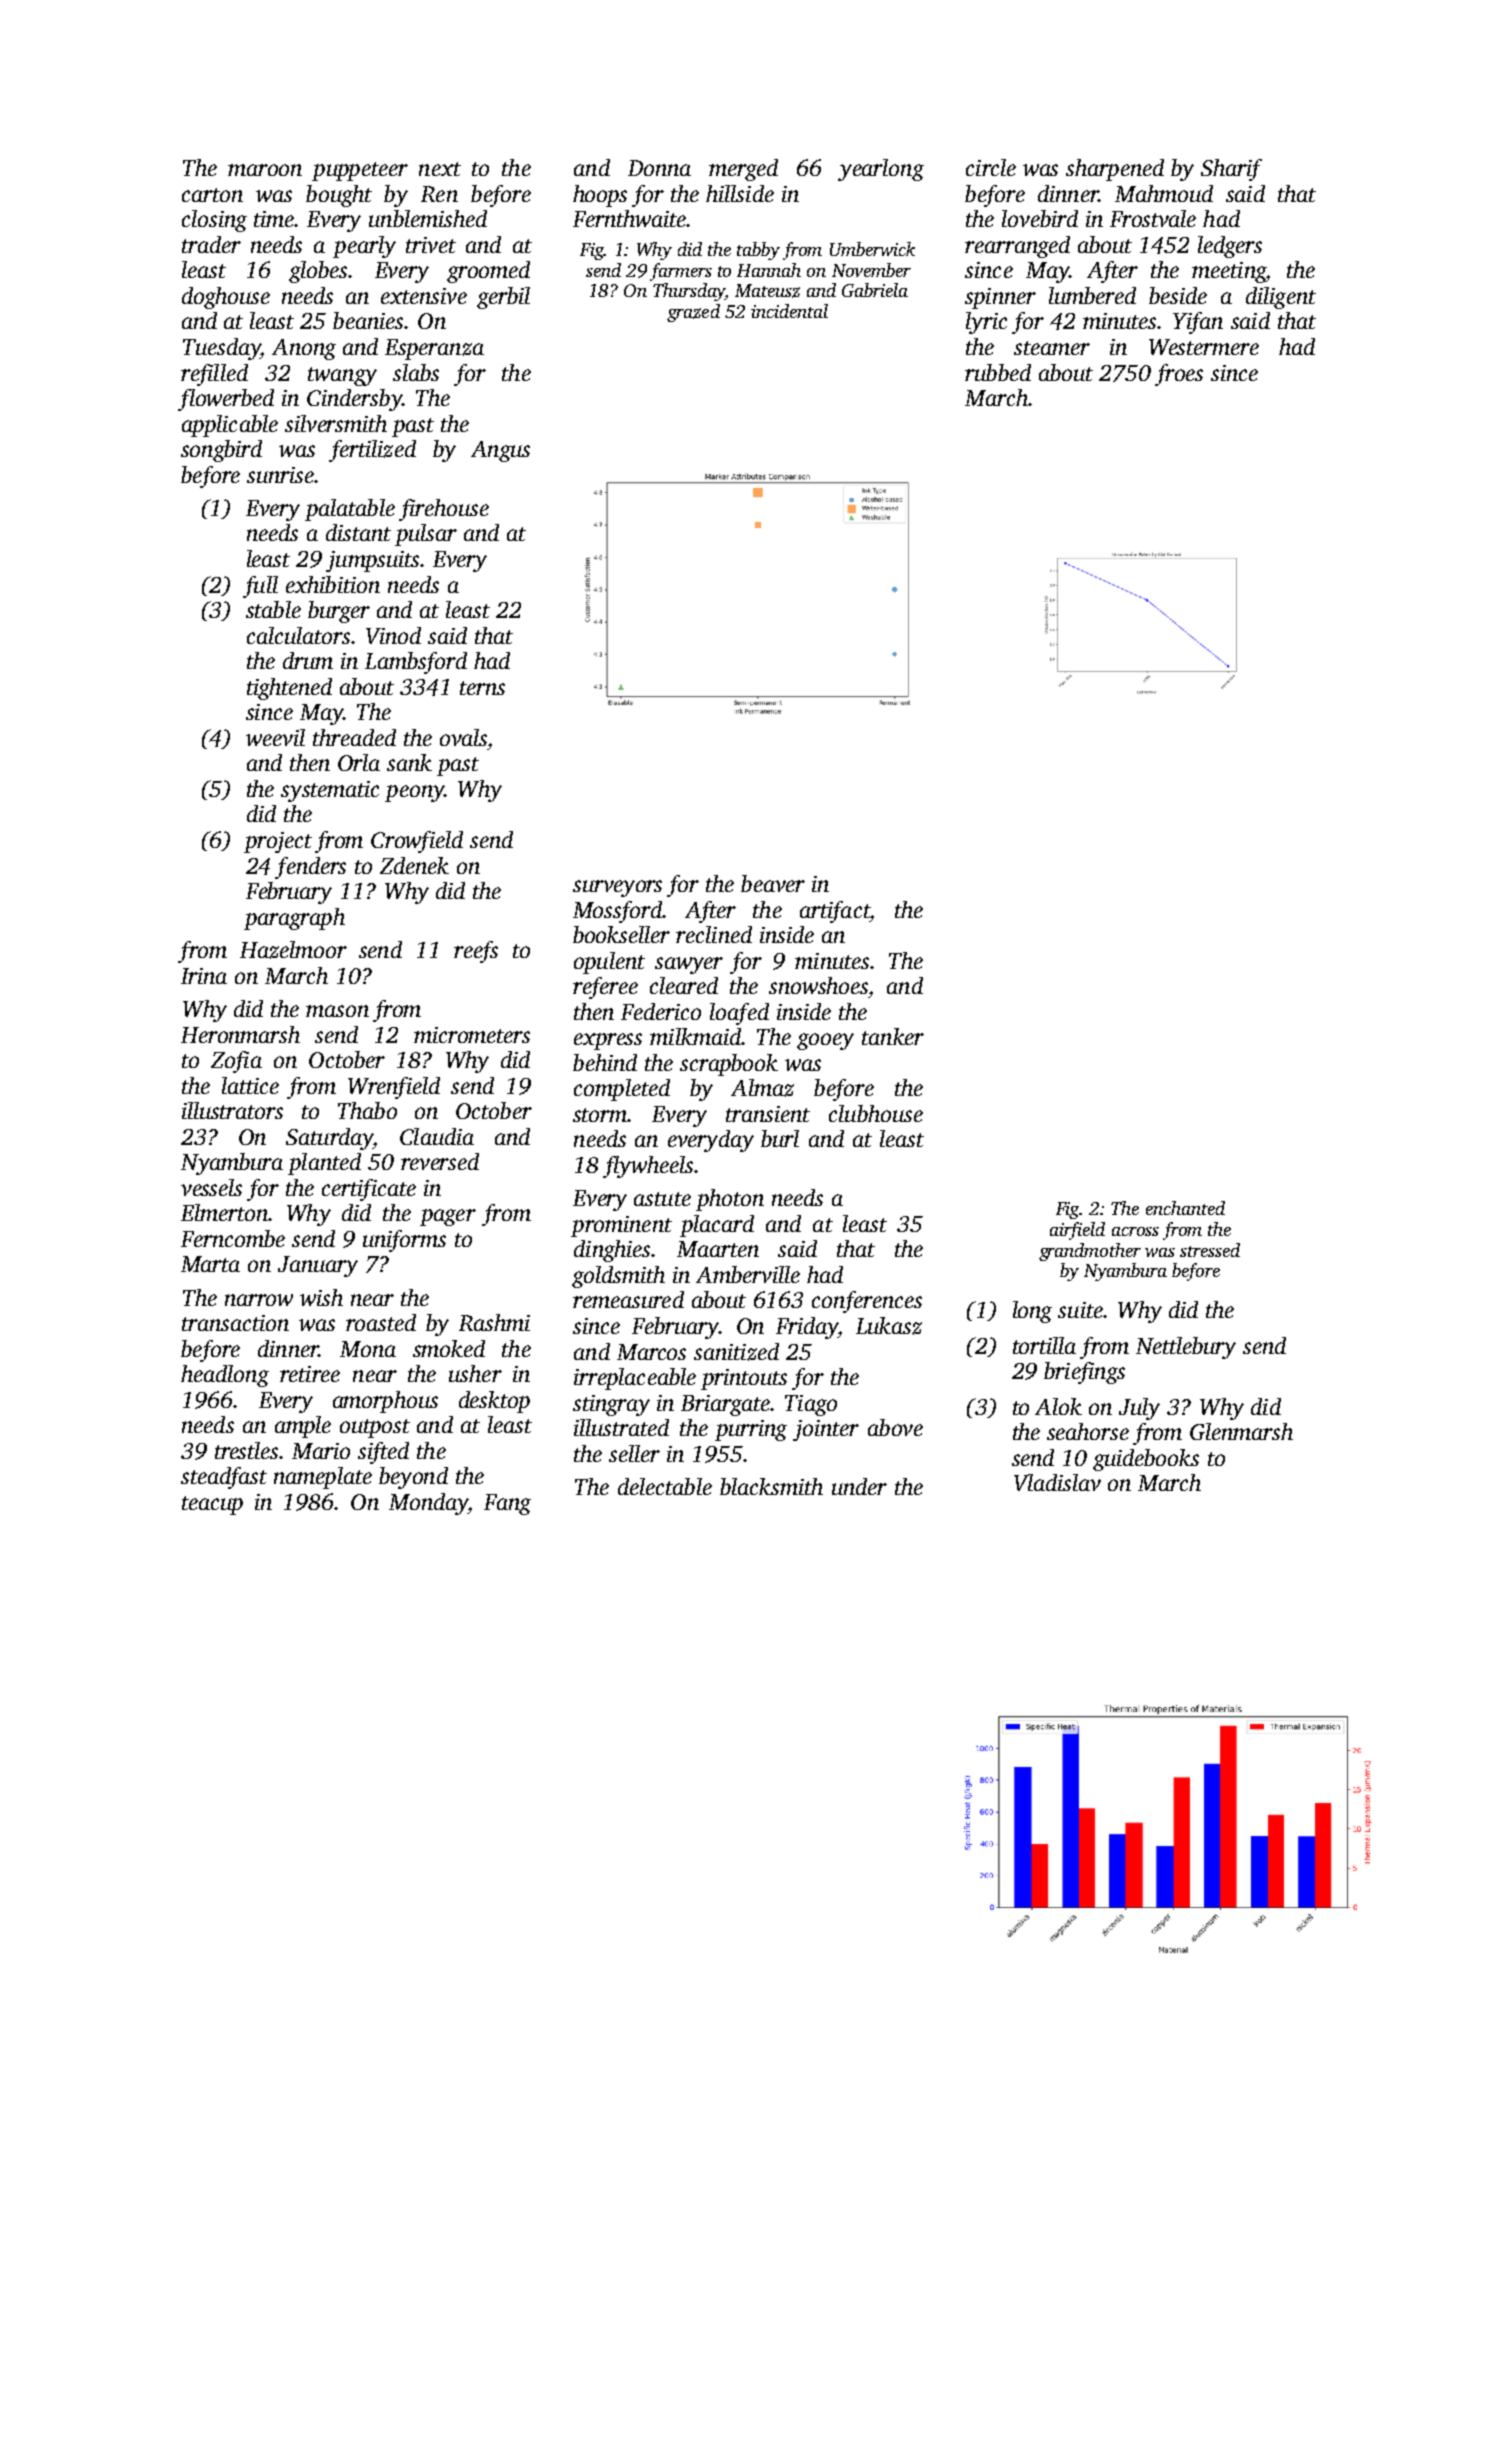  What do you see at coordinates (275, 737) in the document?
I see `weevil` at bounding box center [275, 737].
